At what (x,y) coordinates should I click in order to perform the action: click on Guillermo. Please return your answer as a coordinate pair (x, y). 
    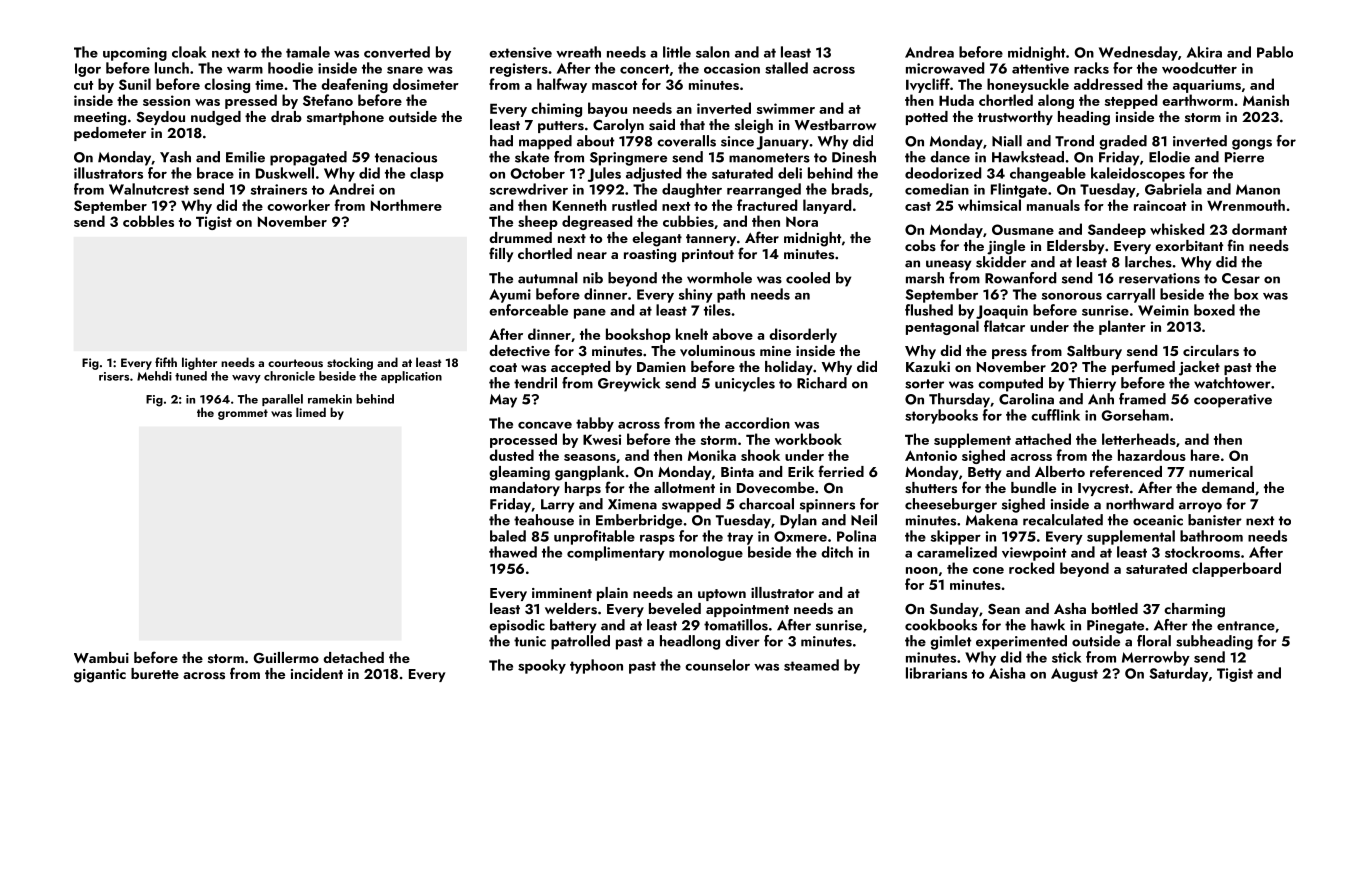
    Looking at the image, I should click on (286, 658).
